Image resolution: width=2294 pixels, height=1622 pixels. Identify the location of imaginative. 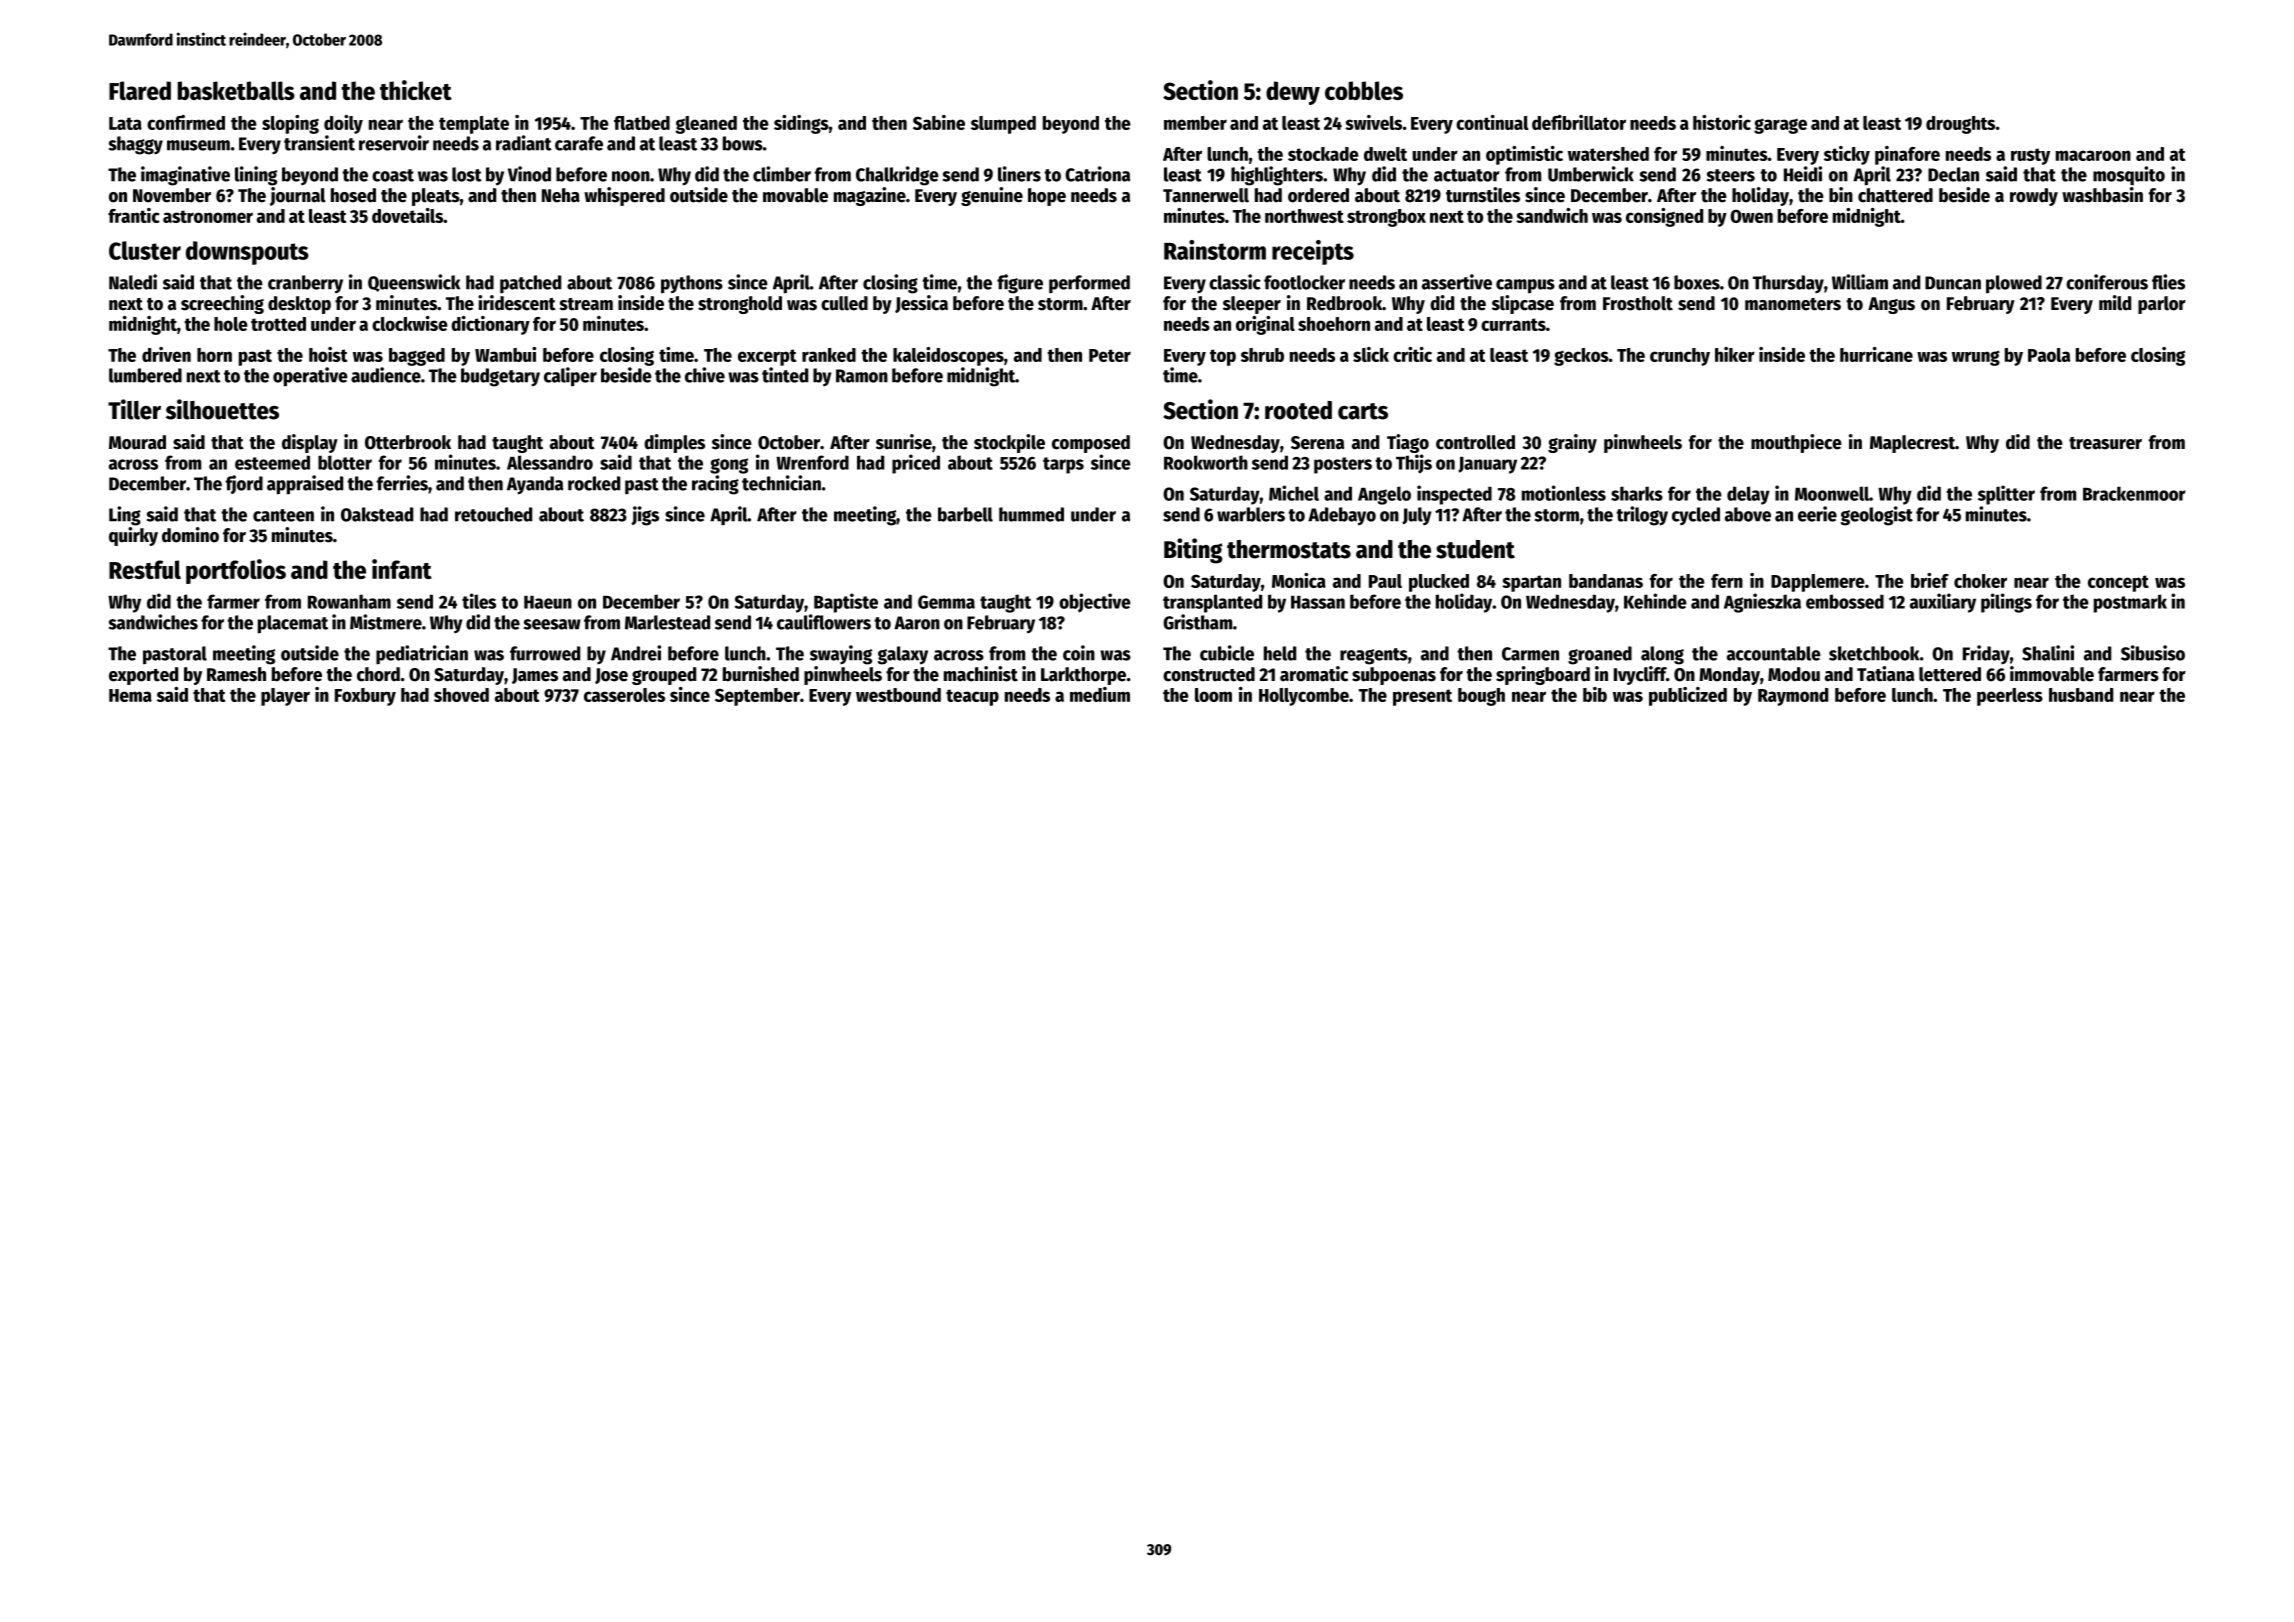
(185, 176).
